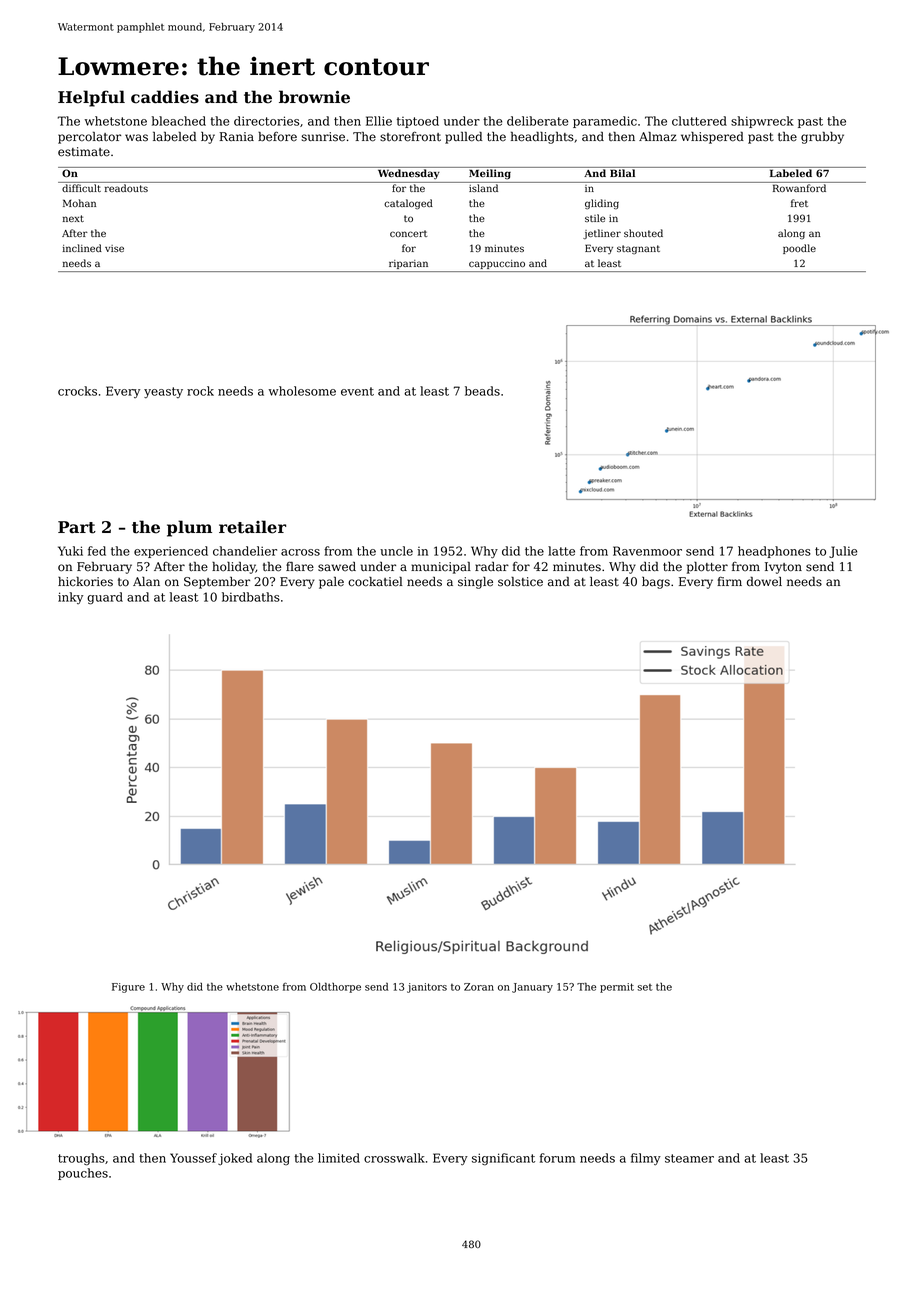  What do you see at coordinates (375, 582) in the image?
I see `cockatiel` at bounding box center [375, 582].
